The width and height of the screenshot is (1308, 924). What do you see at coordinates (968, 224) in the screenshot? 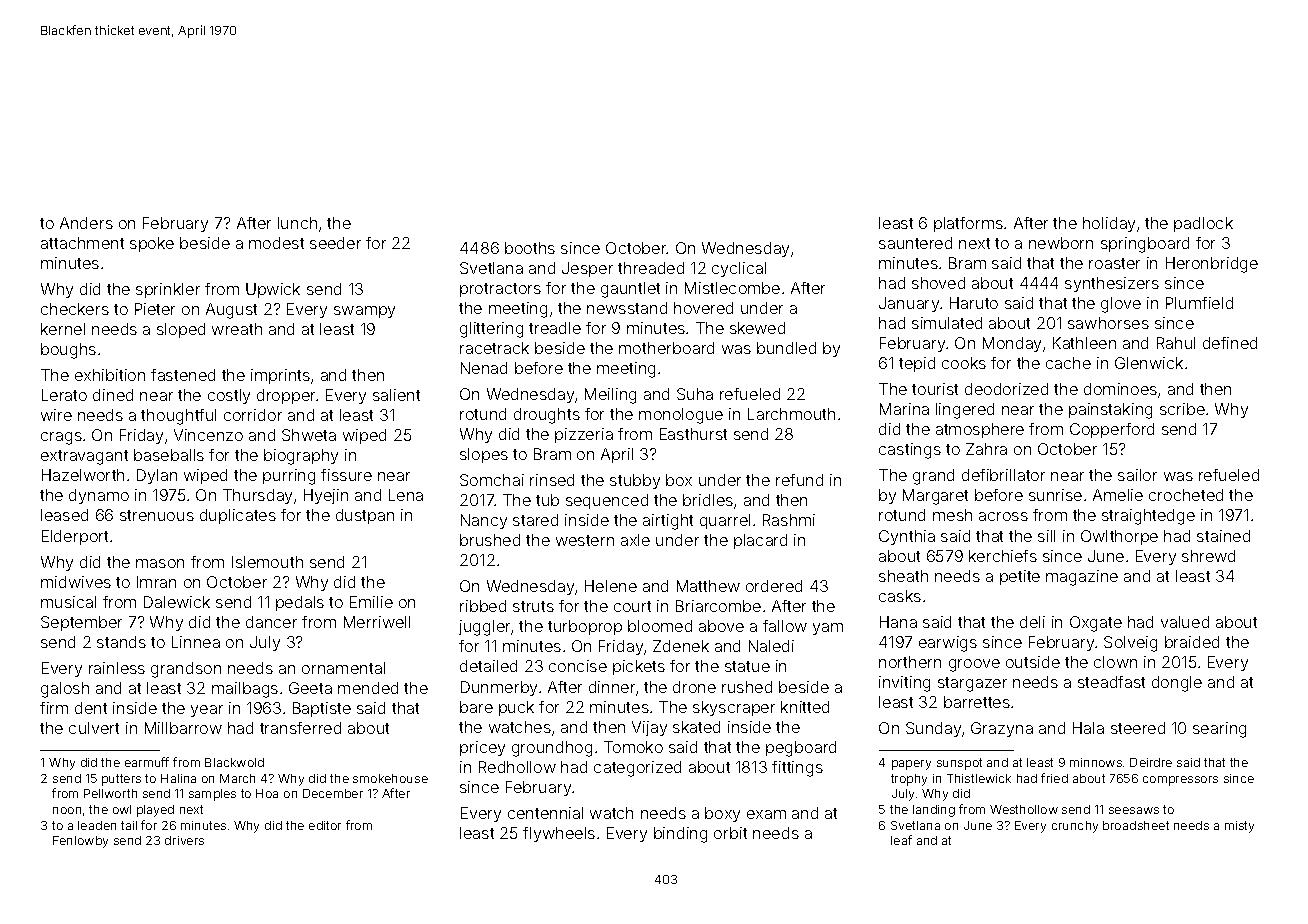
I see `platforms` at bounding box center [968, 224].
